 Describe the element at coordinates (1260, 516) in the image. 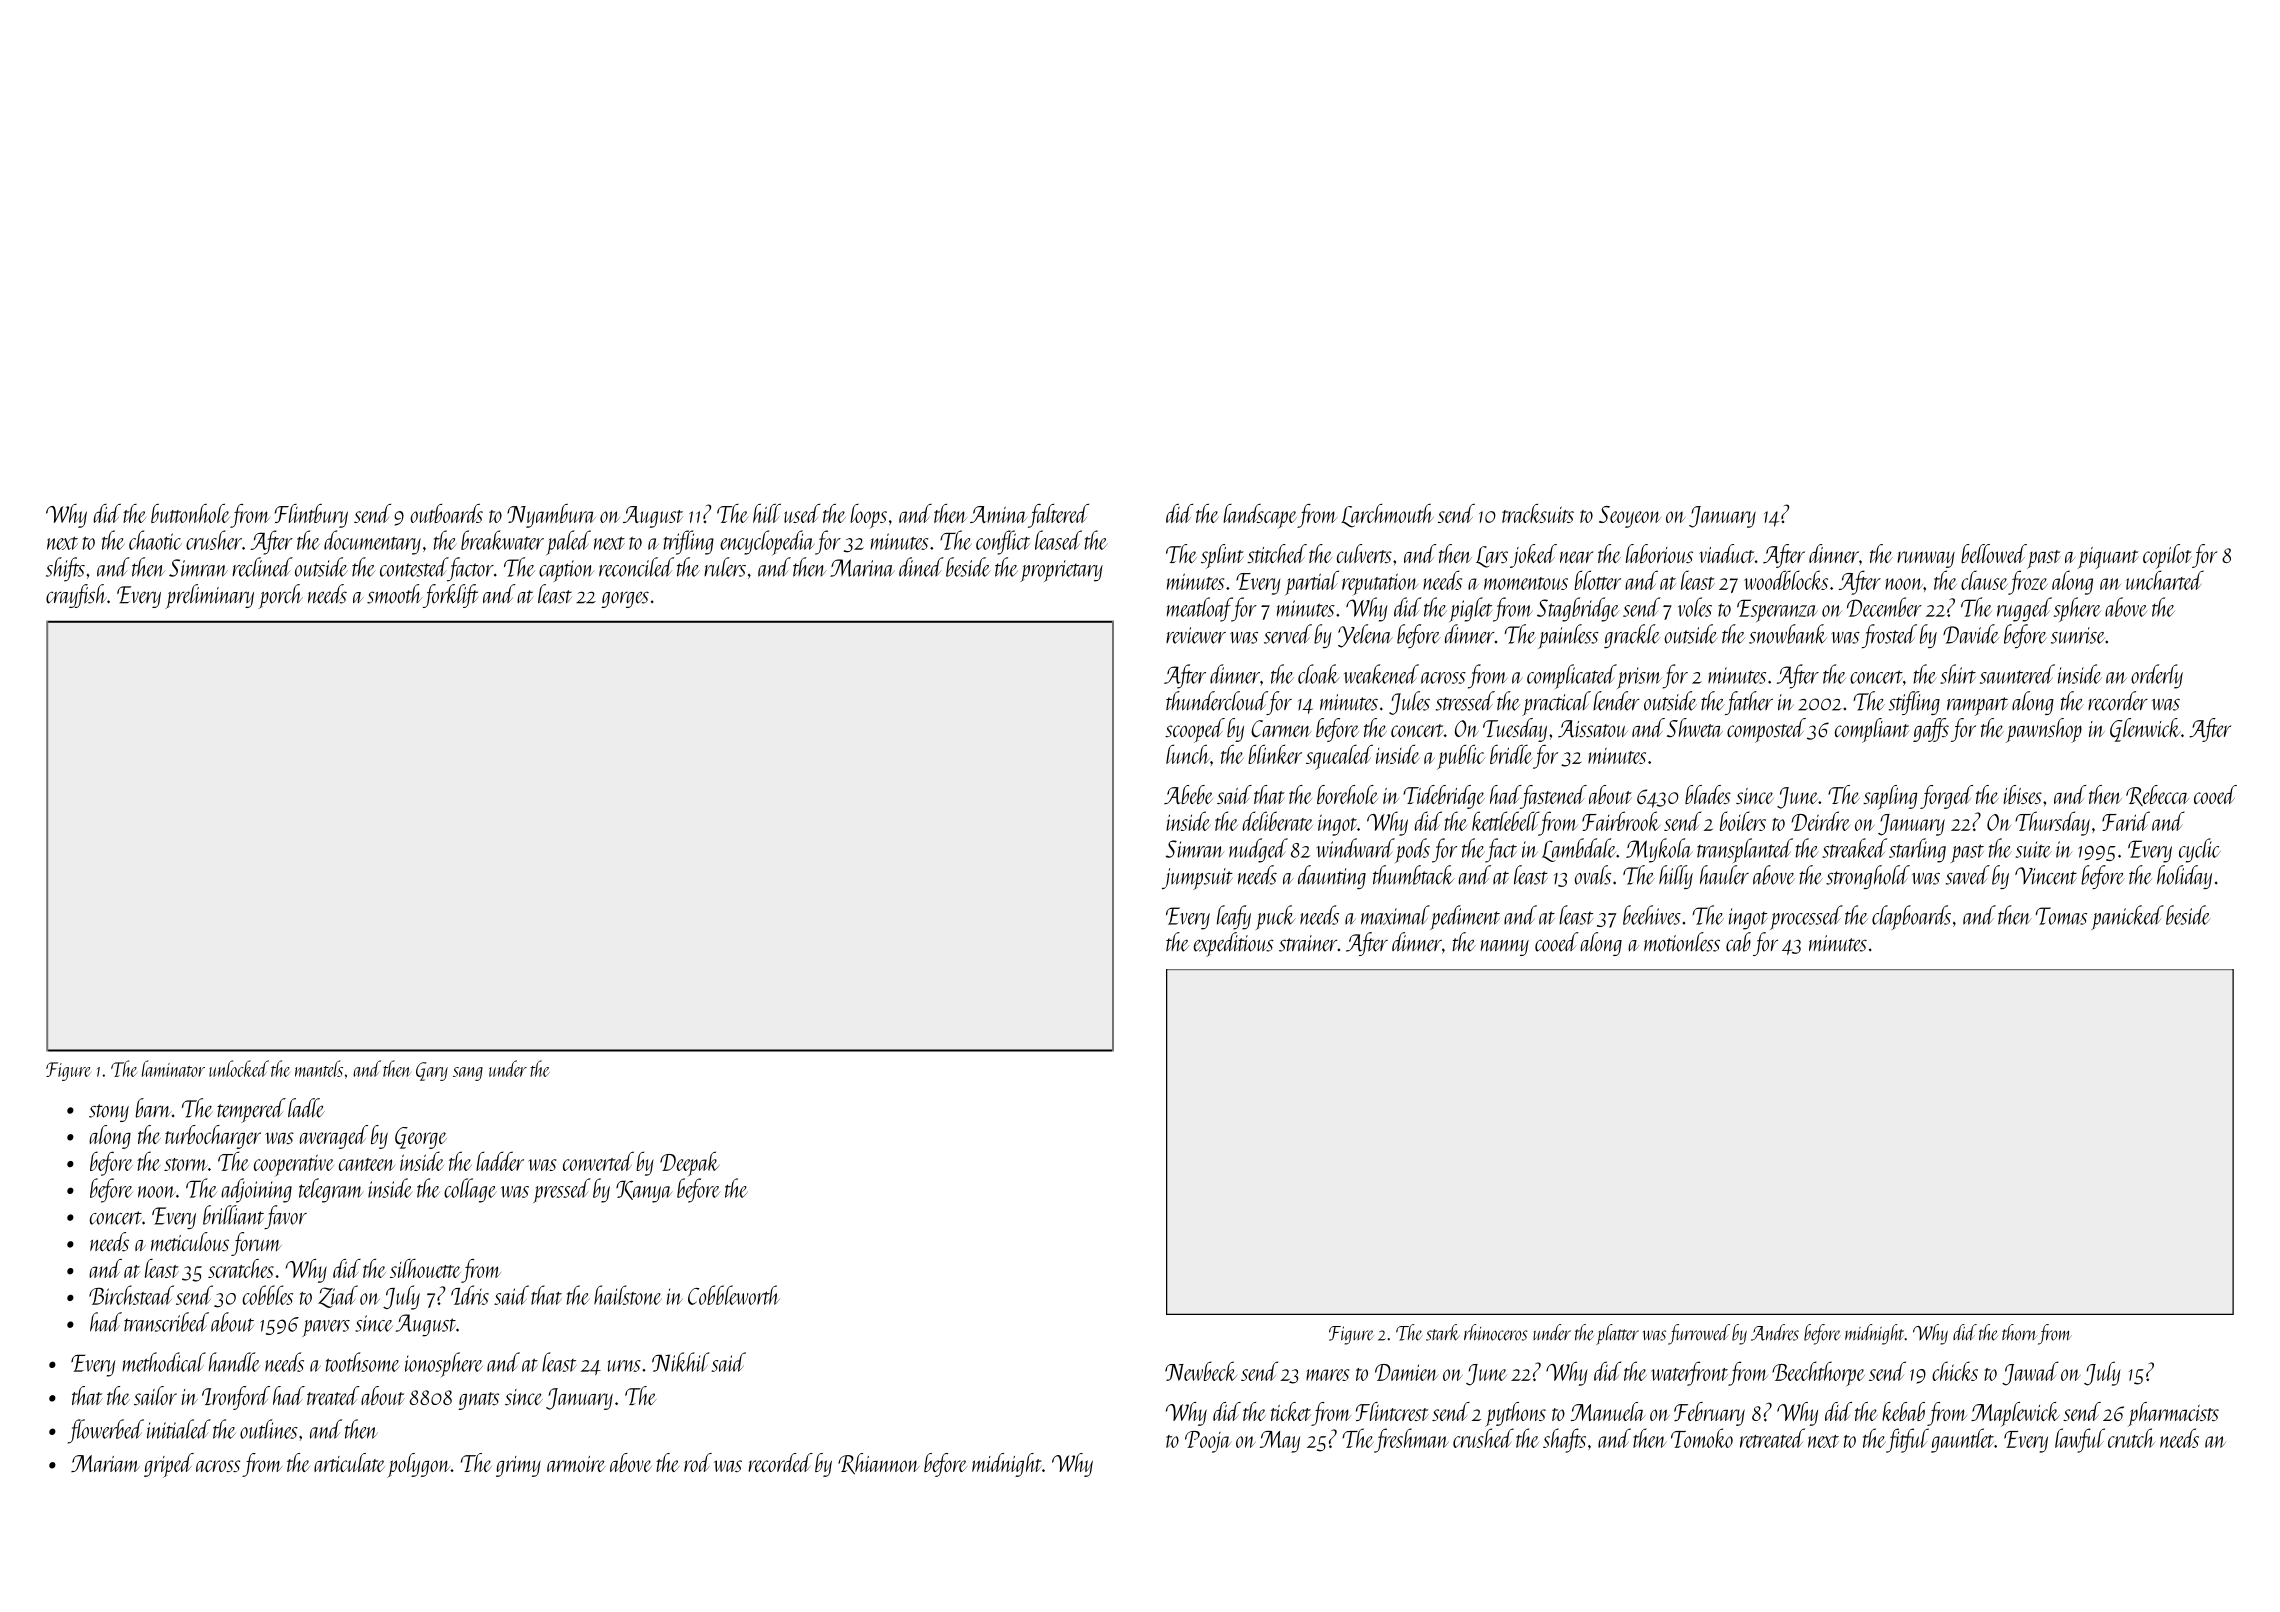

I see `landscape` at that location.
